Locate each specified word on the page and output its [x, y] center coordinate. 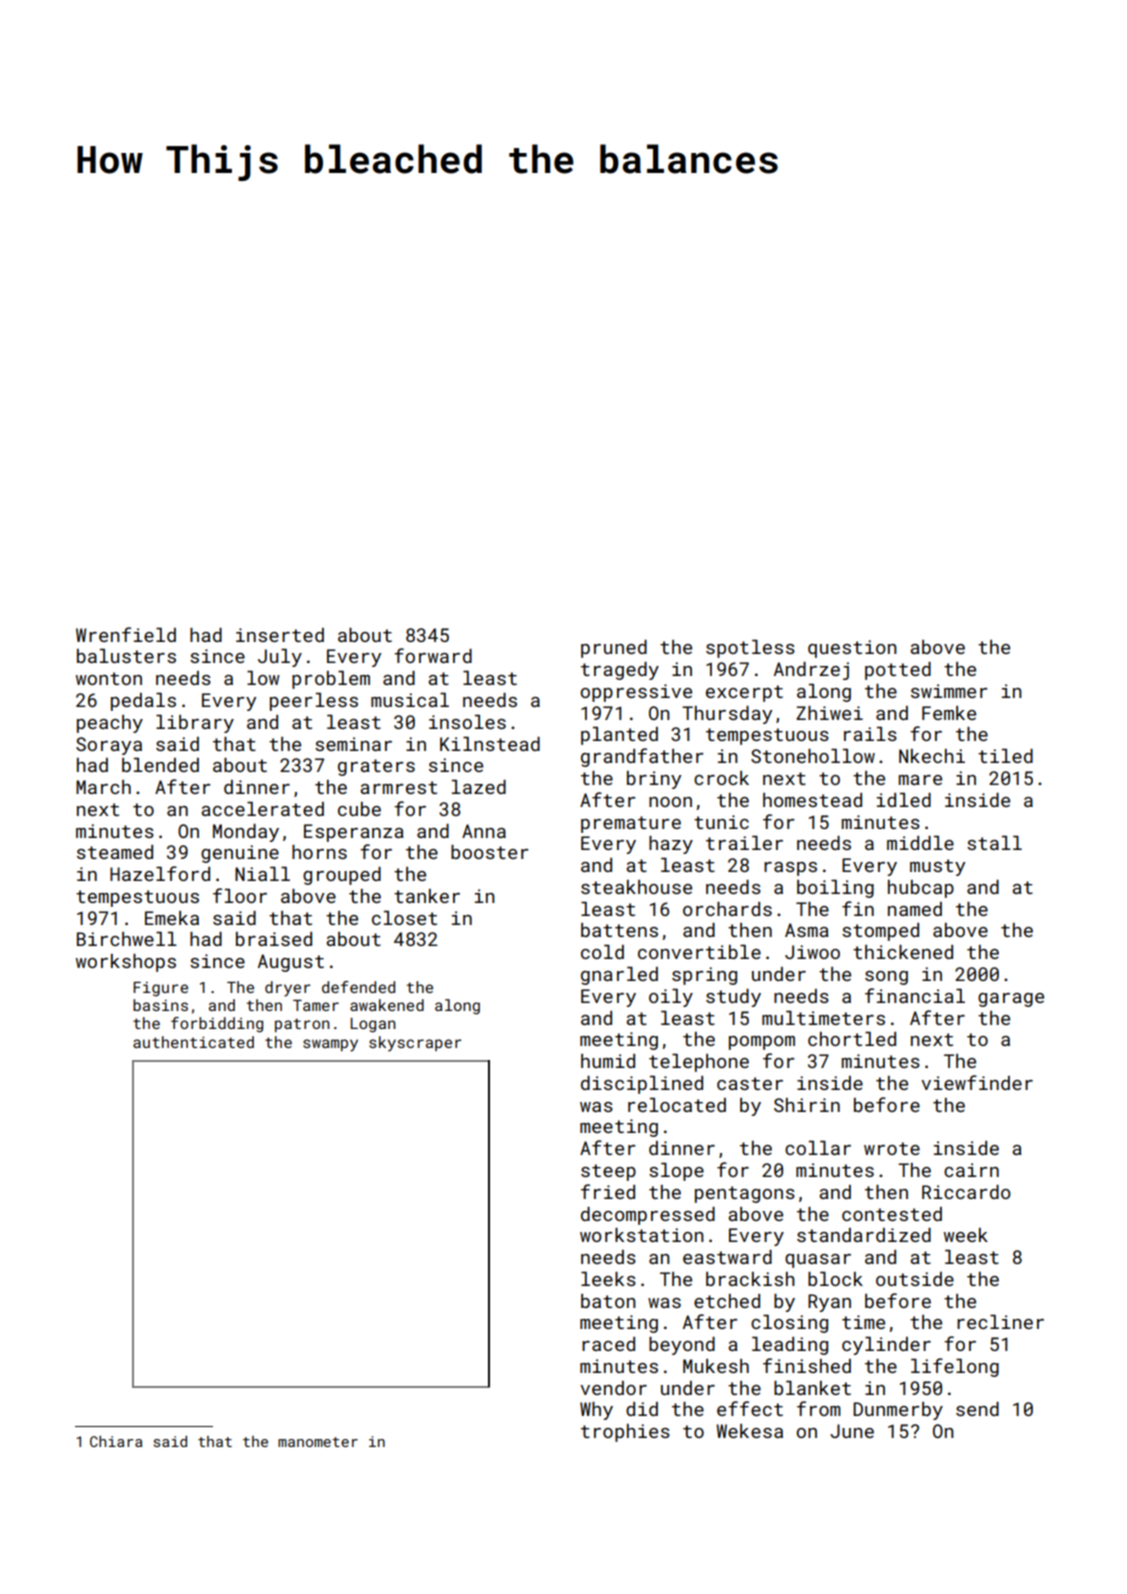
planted [619, 736]
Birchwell [127, 939]
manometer [318, 1442]
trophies [625, 1433]
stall [994, 843]
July [280, 658]
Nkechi [932, 756]
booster [490, 852]
